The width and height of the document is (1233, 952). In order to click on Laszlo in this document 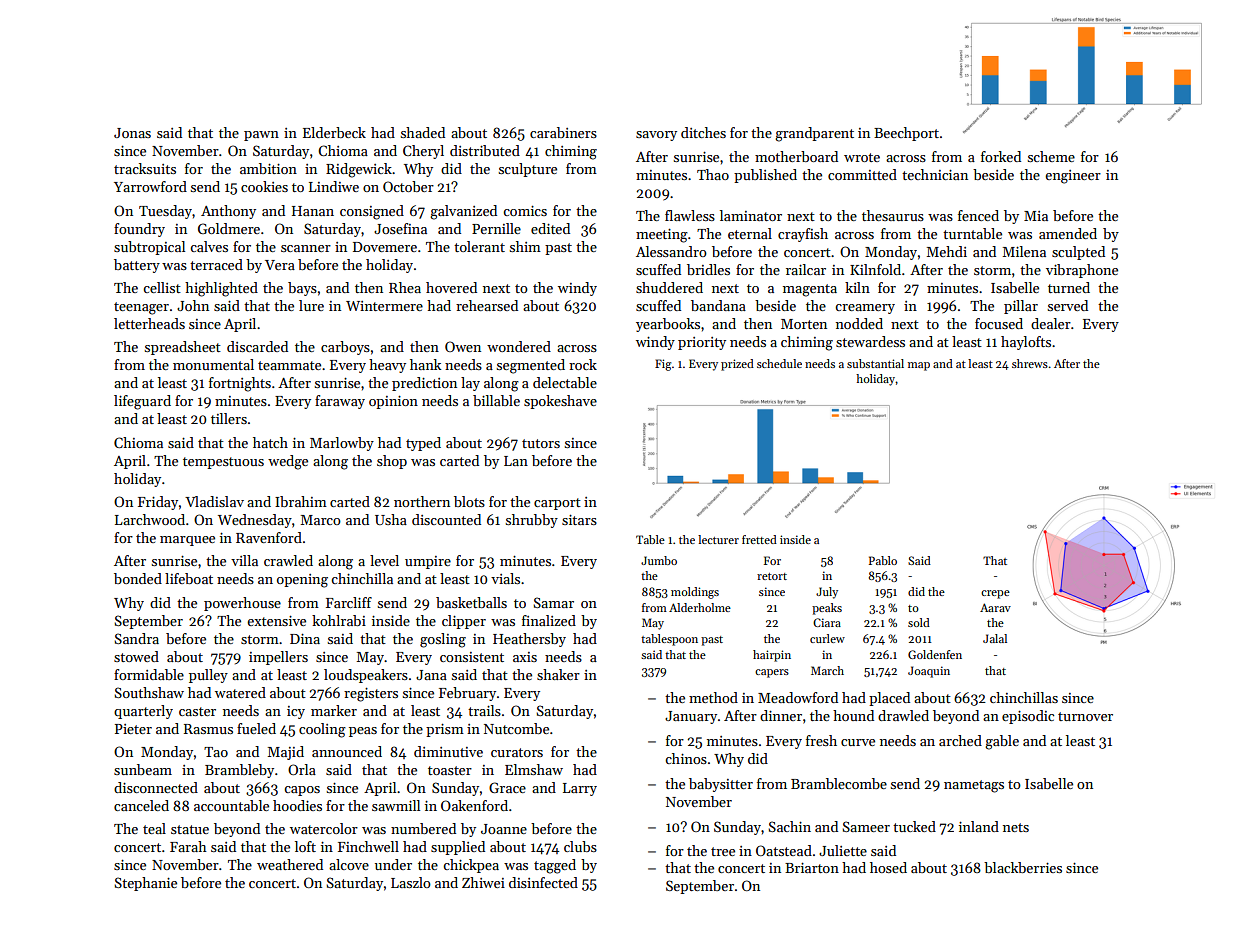, I will do `click(411, 882)`.
